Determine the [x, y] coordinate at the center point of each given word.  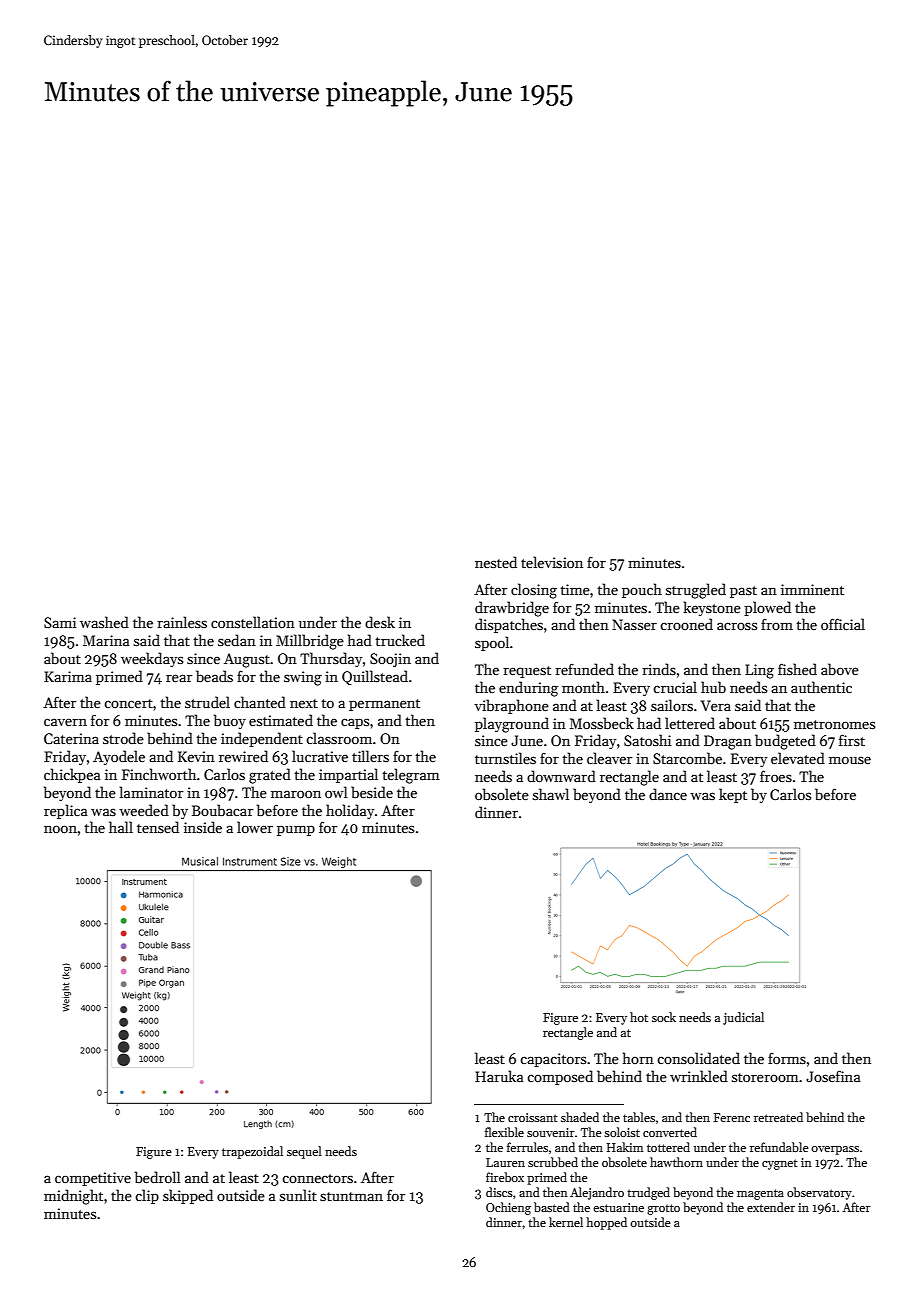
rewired [243, 756]
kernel [566, 1222]
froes [776, 776]
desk [380, 622]
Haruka [499, 1076]
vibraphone [511, 706]
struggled [696, 591]
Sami [60, 622]
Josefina [833, 1076]
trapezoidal [252, 1152]
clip [147, 1196]
